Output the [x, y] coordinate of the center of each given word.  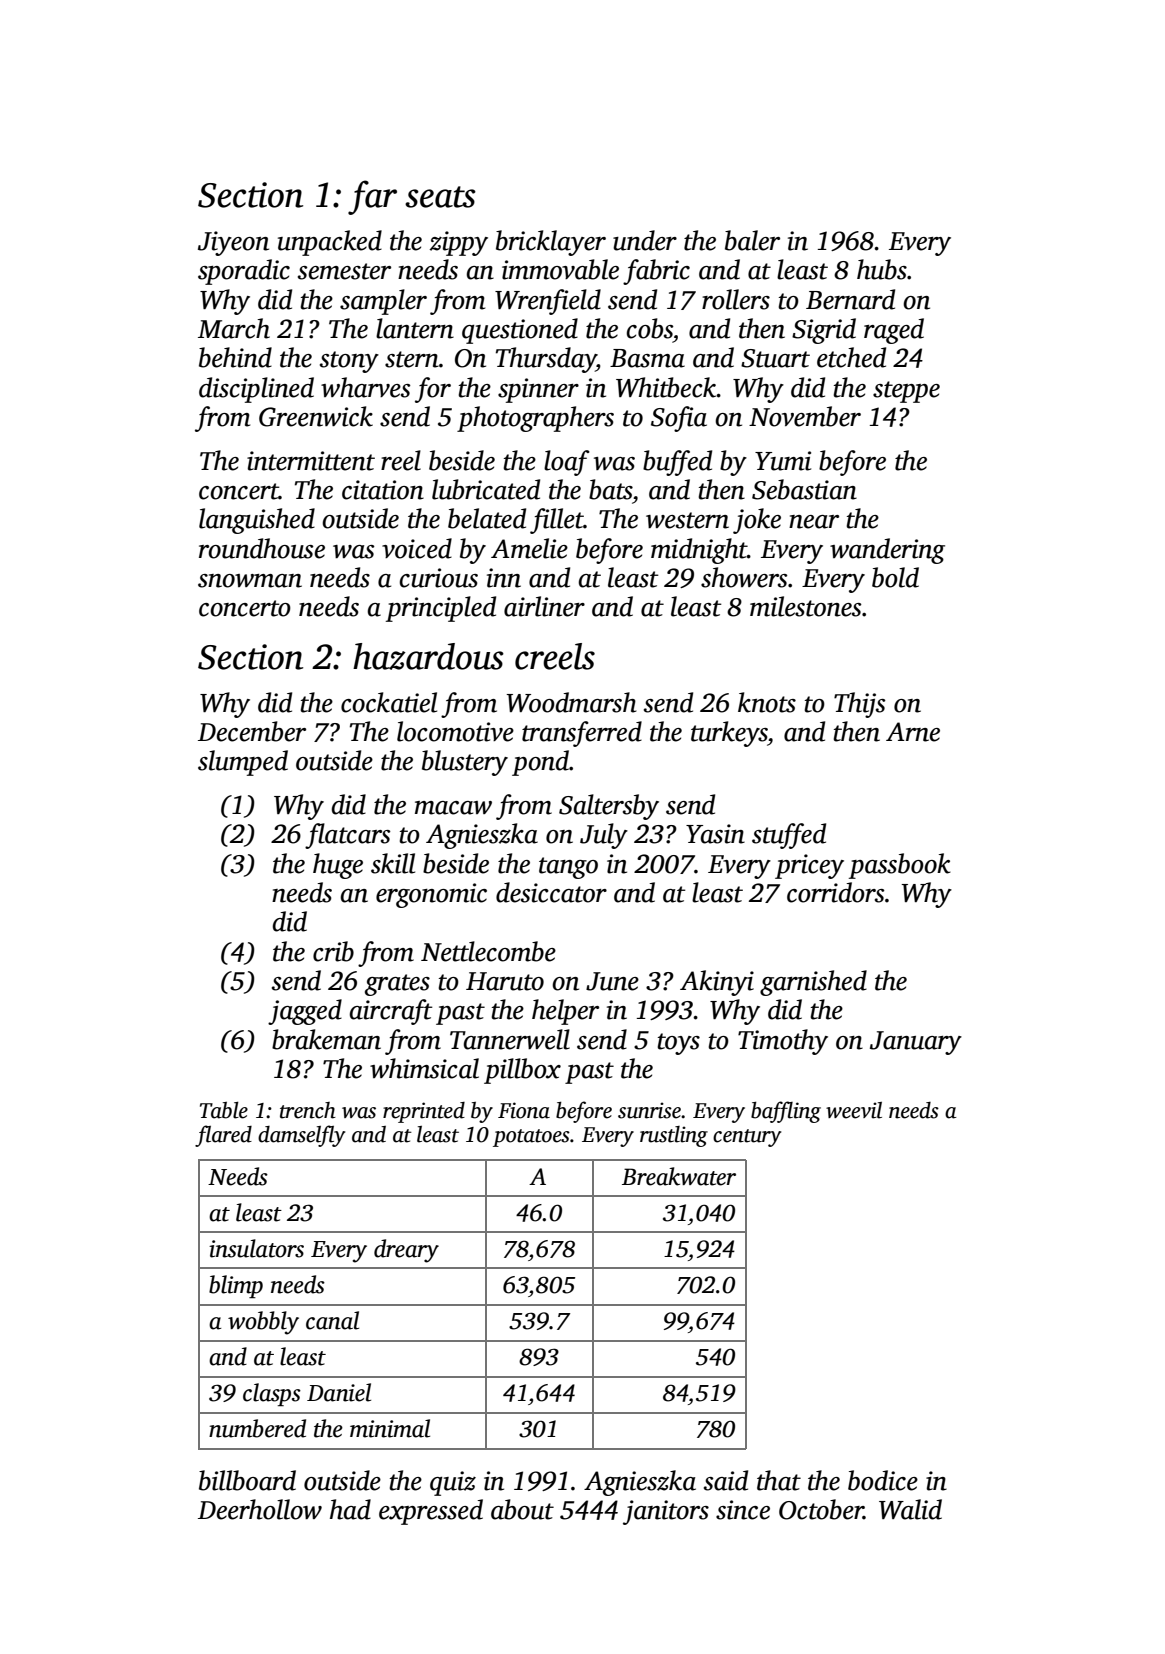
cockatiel [389, 702]
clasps [272, 1394]
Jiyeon [233, 243]
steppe [906, 392]
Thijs [860, 705]
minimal [390, 1428]
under [645, 240]
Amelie [529, 548]
